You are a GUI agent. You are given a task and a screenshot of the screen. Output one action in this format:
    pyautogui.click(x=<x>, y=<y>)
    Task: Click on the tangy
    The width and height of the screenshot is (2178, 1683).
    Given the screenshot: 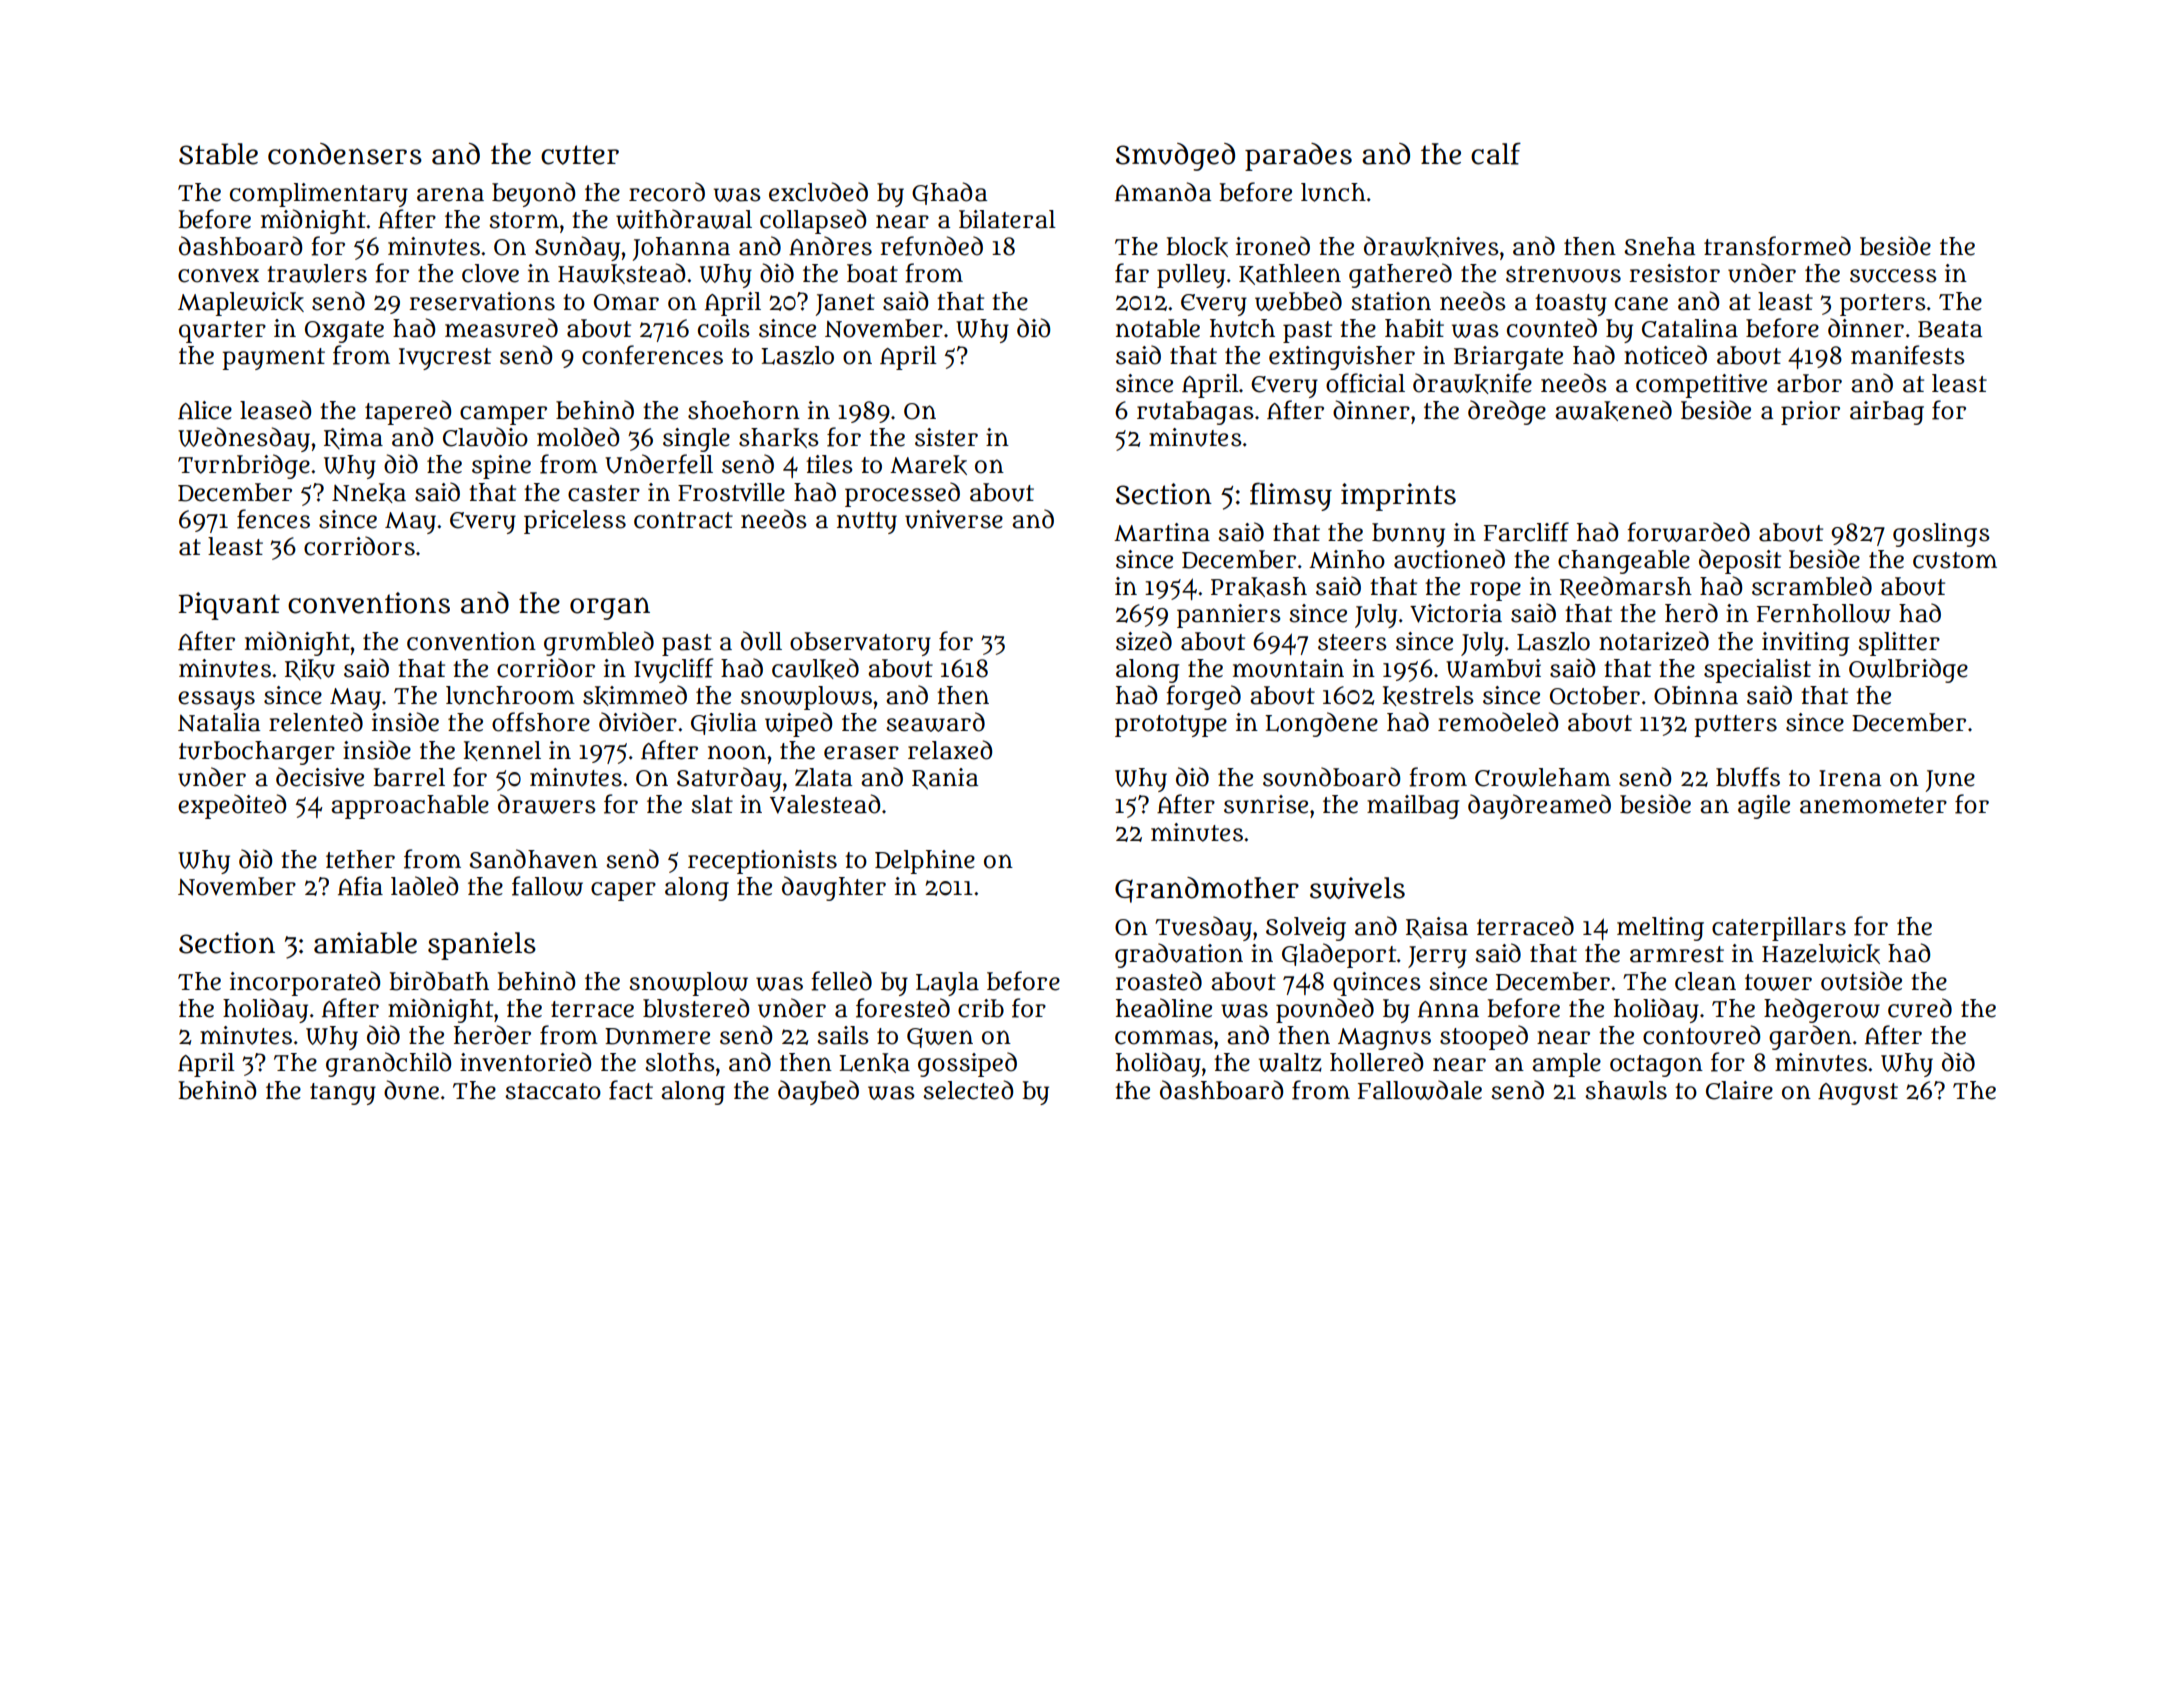 What is the action you would take?
    pyautogui.click(x=343, y=1094)
